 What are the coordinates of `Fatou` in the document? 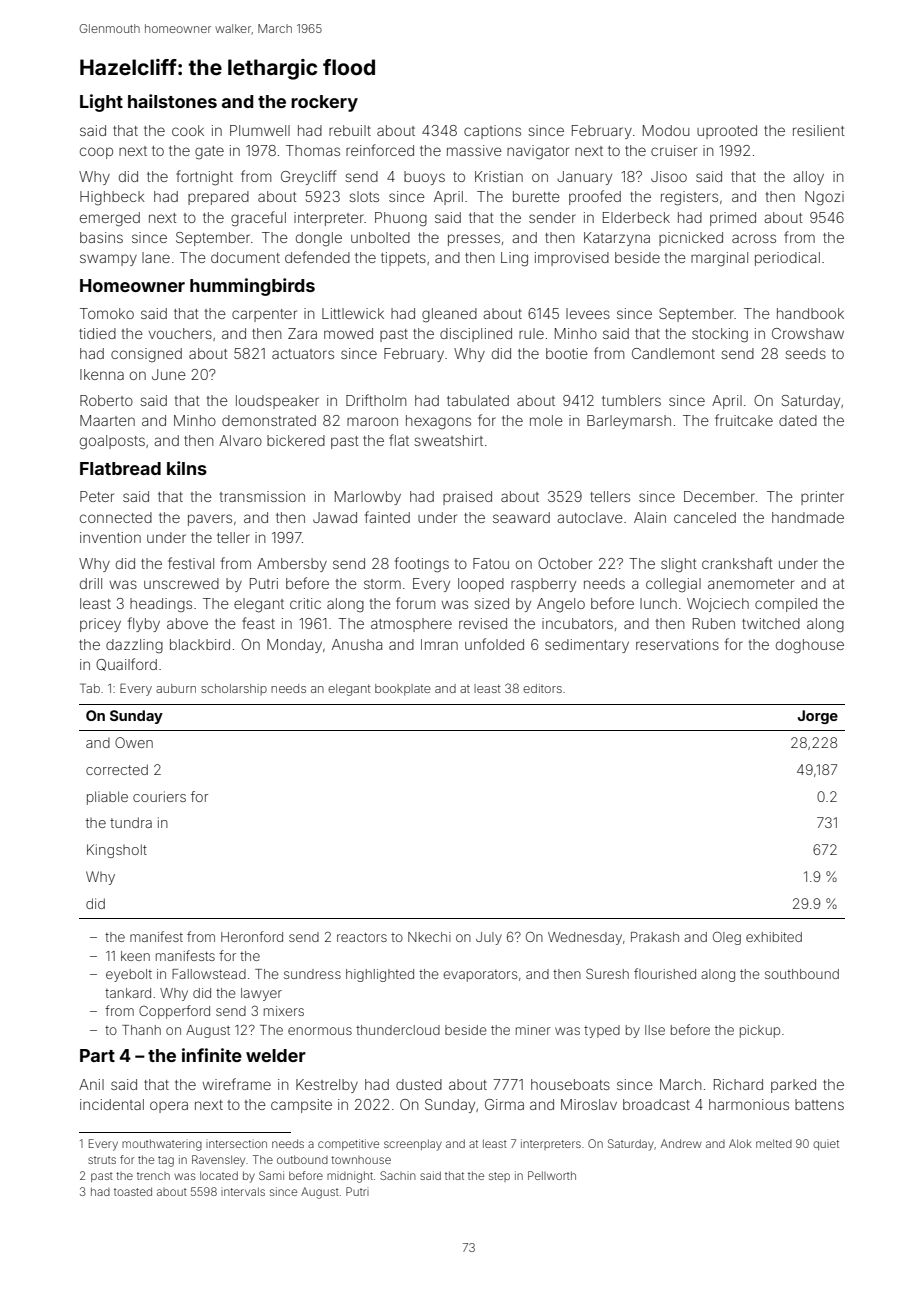 It's located at (491, 563).
